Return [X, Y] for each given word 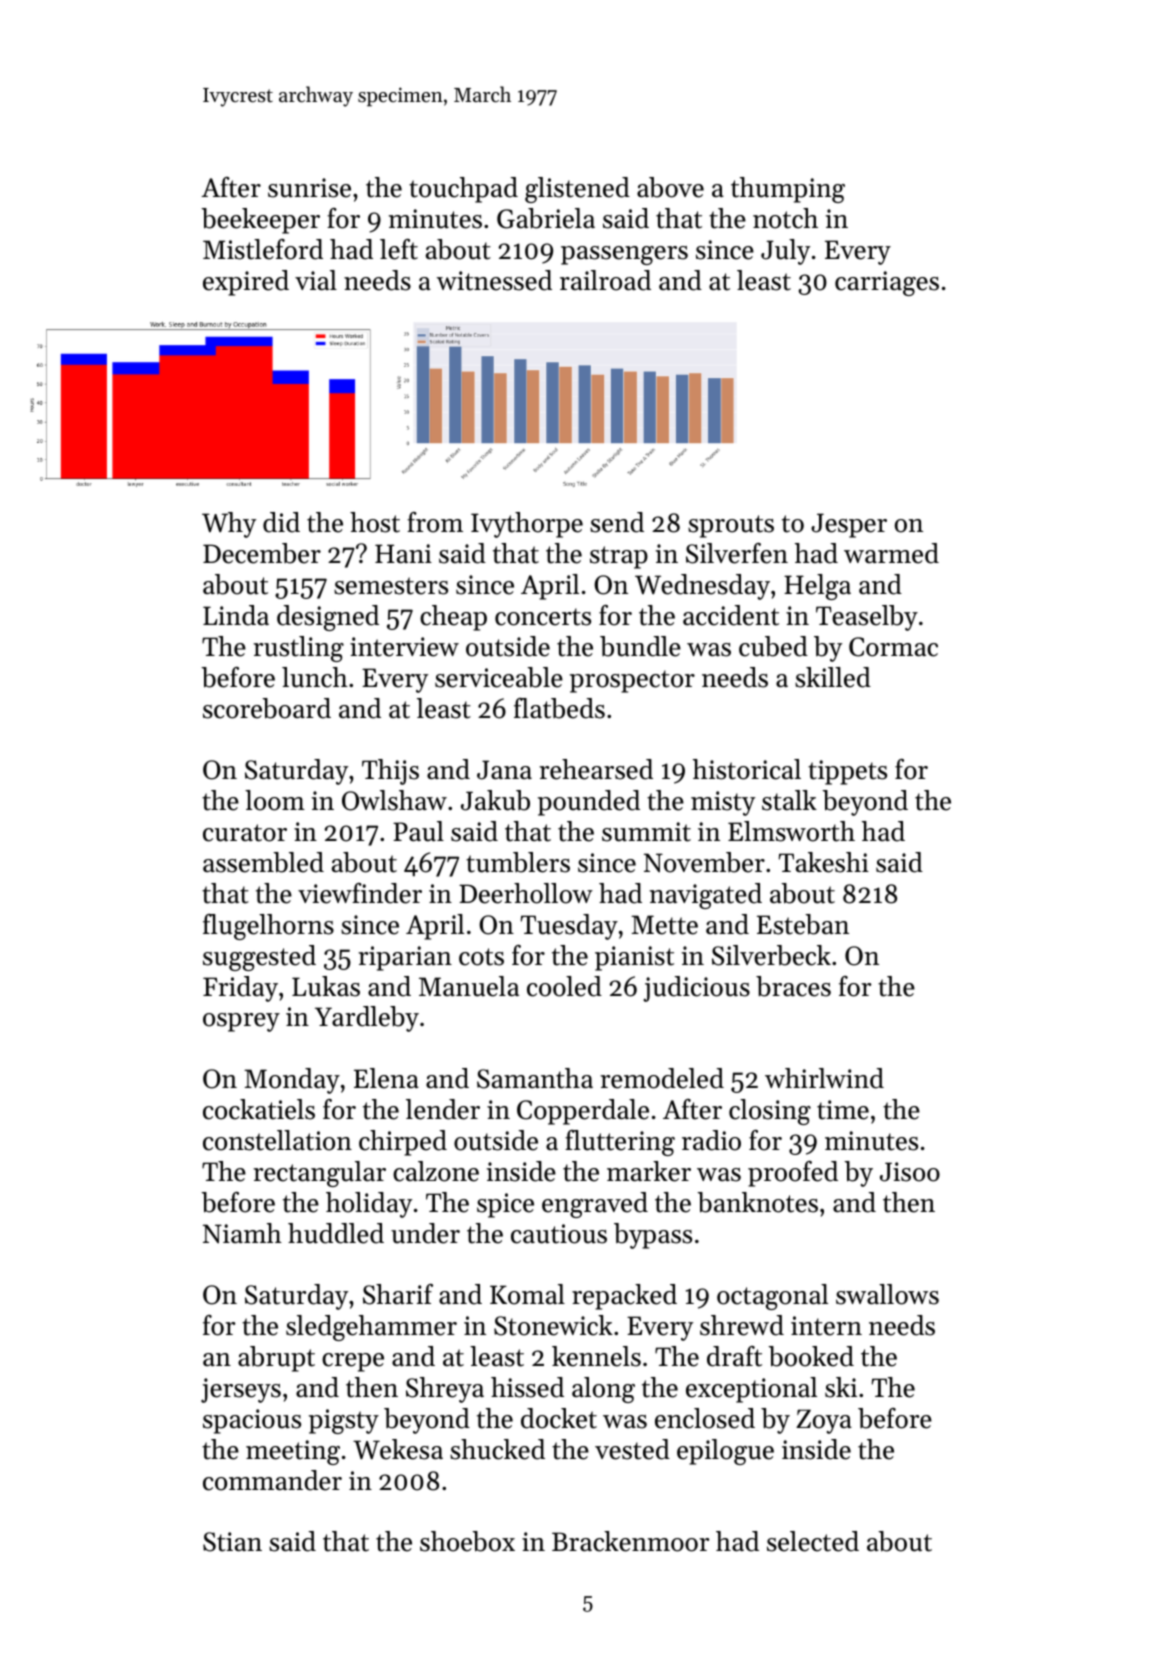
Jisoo [910, 1172]
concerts [543, 617]
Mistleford [263, 249]
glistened [577, 190]
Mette [664, 925]
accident [731, 615]
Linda [236, 615]
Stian [232, 1542]
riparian [405, 958]
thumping [788, 190]
